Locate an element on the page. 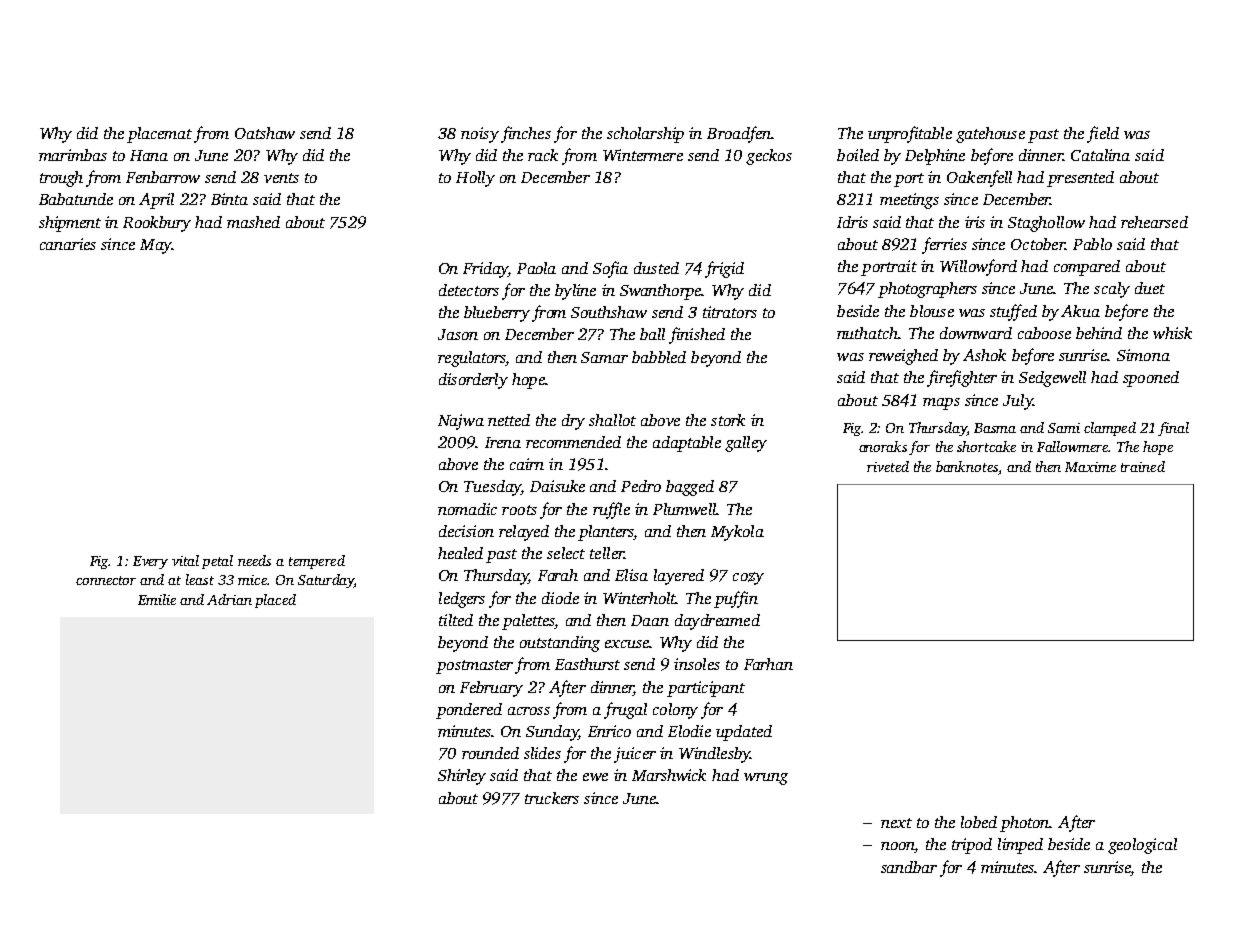 The width and height of the document is (1233, 952). sandbar is located at coordinates (909, 867).
